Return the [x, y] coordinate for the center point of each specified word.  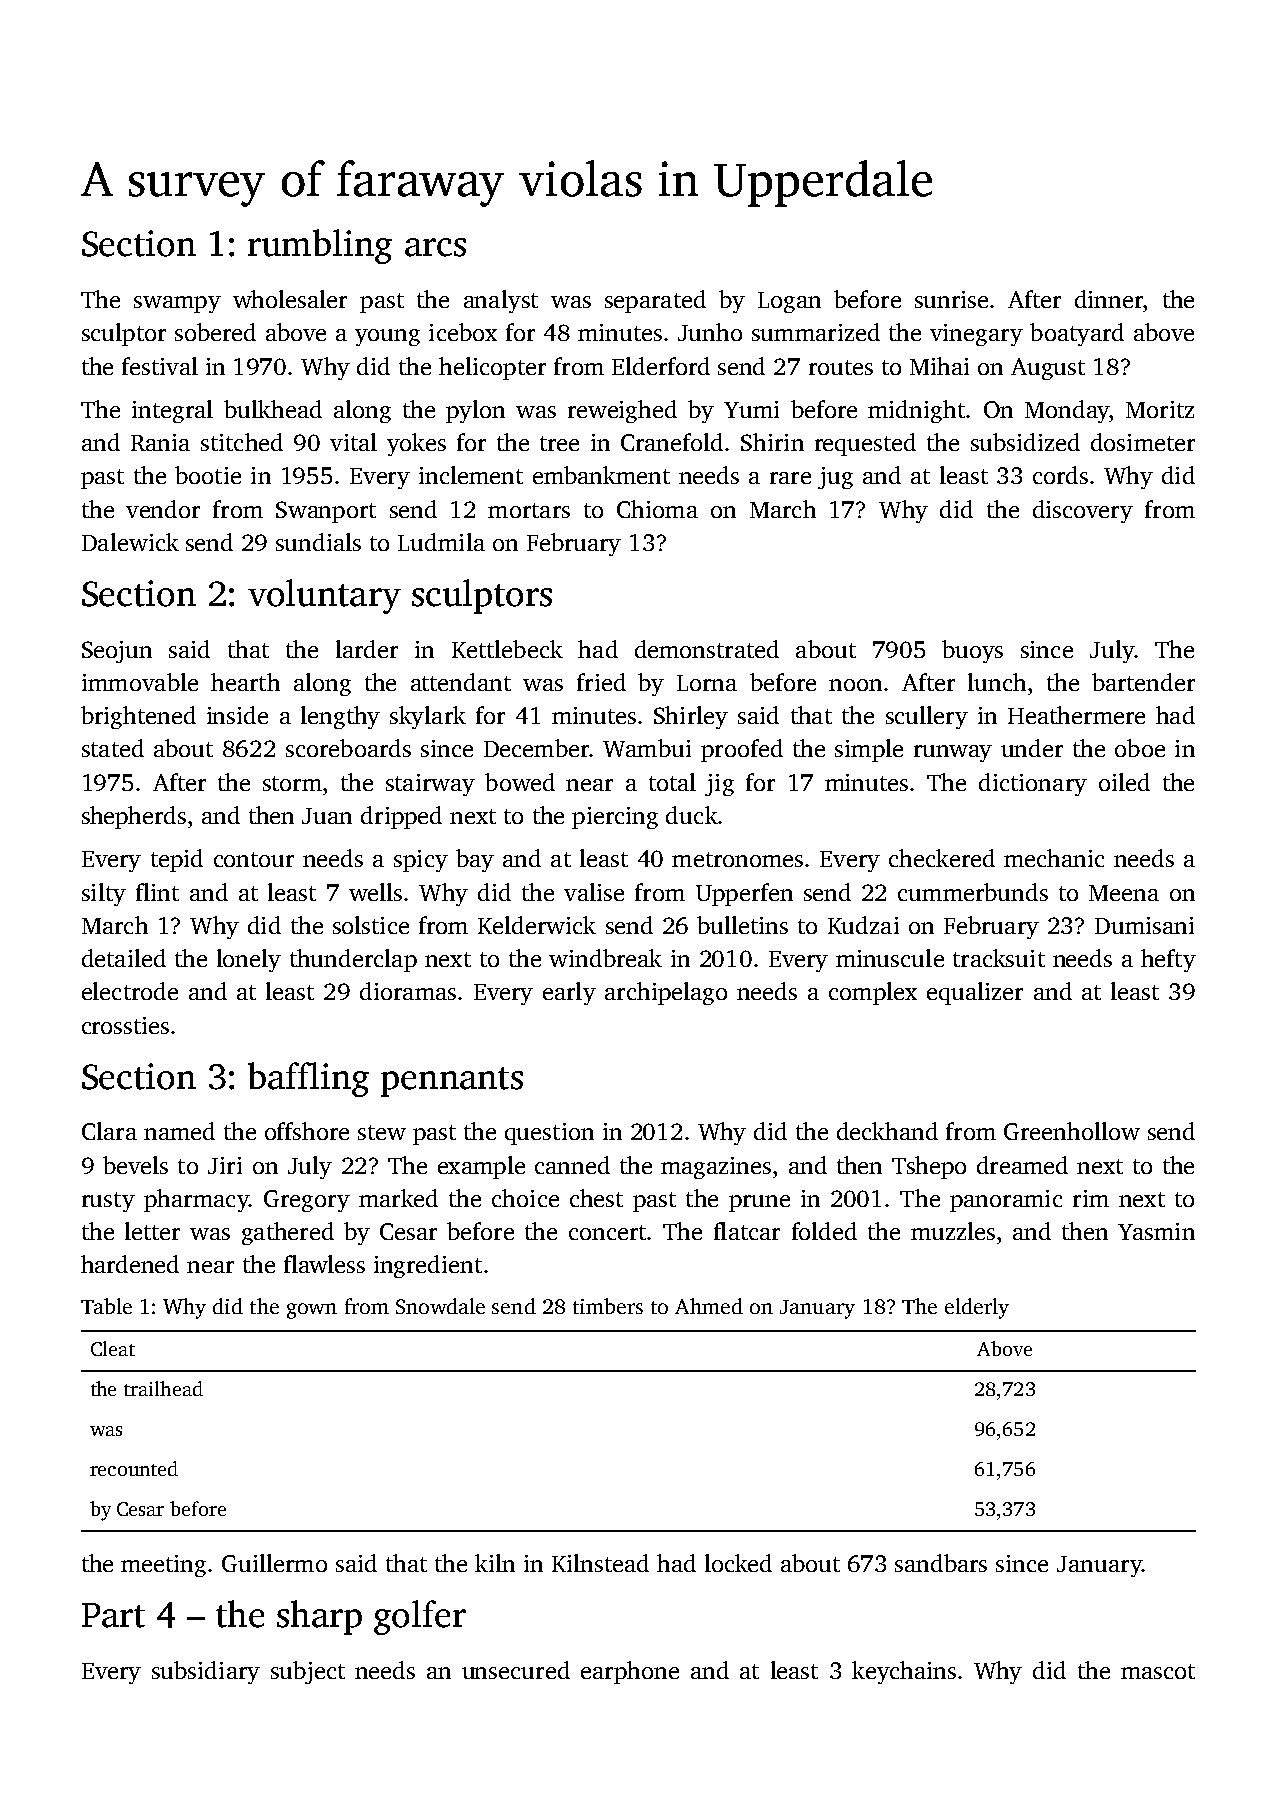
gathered [288, 1233]
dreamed [1022, 1165]
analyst [501, 301]
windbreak [605, 958]
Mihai [939, 366]
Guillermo [274, 1563]
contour [254, 859]
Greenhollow [1072, 1131]
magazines [716, 1168]
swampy [177, 304]
